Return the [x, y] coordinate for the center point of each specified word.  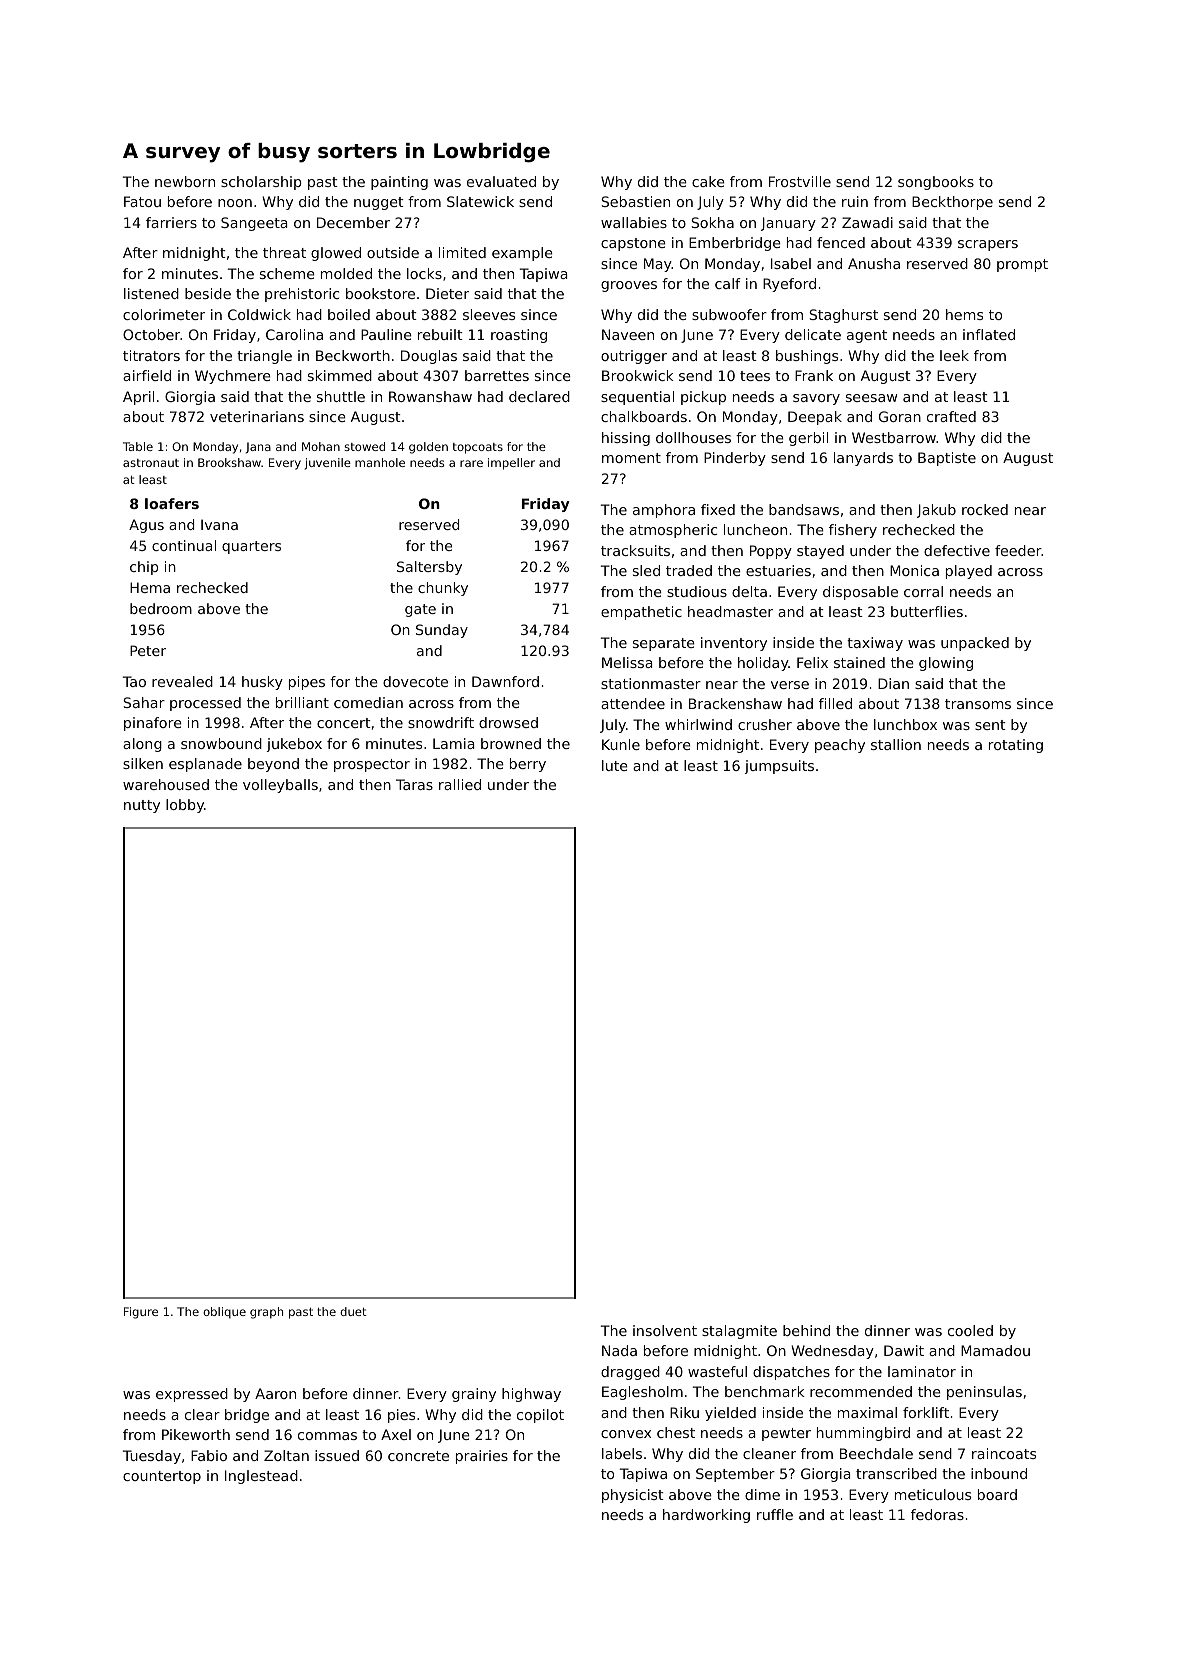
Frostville [800, 181]
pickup [703, 398]
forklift [926, 1412]
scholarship [261, 183]
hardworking [706, 1516]
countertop [162, 1477]
